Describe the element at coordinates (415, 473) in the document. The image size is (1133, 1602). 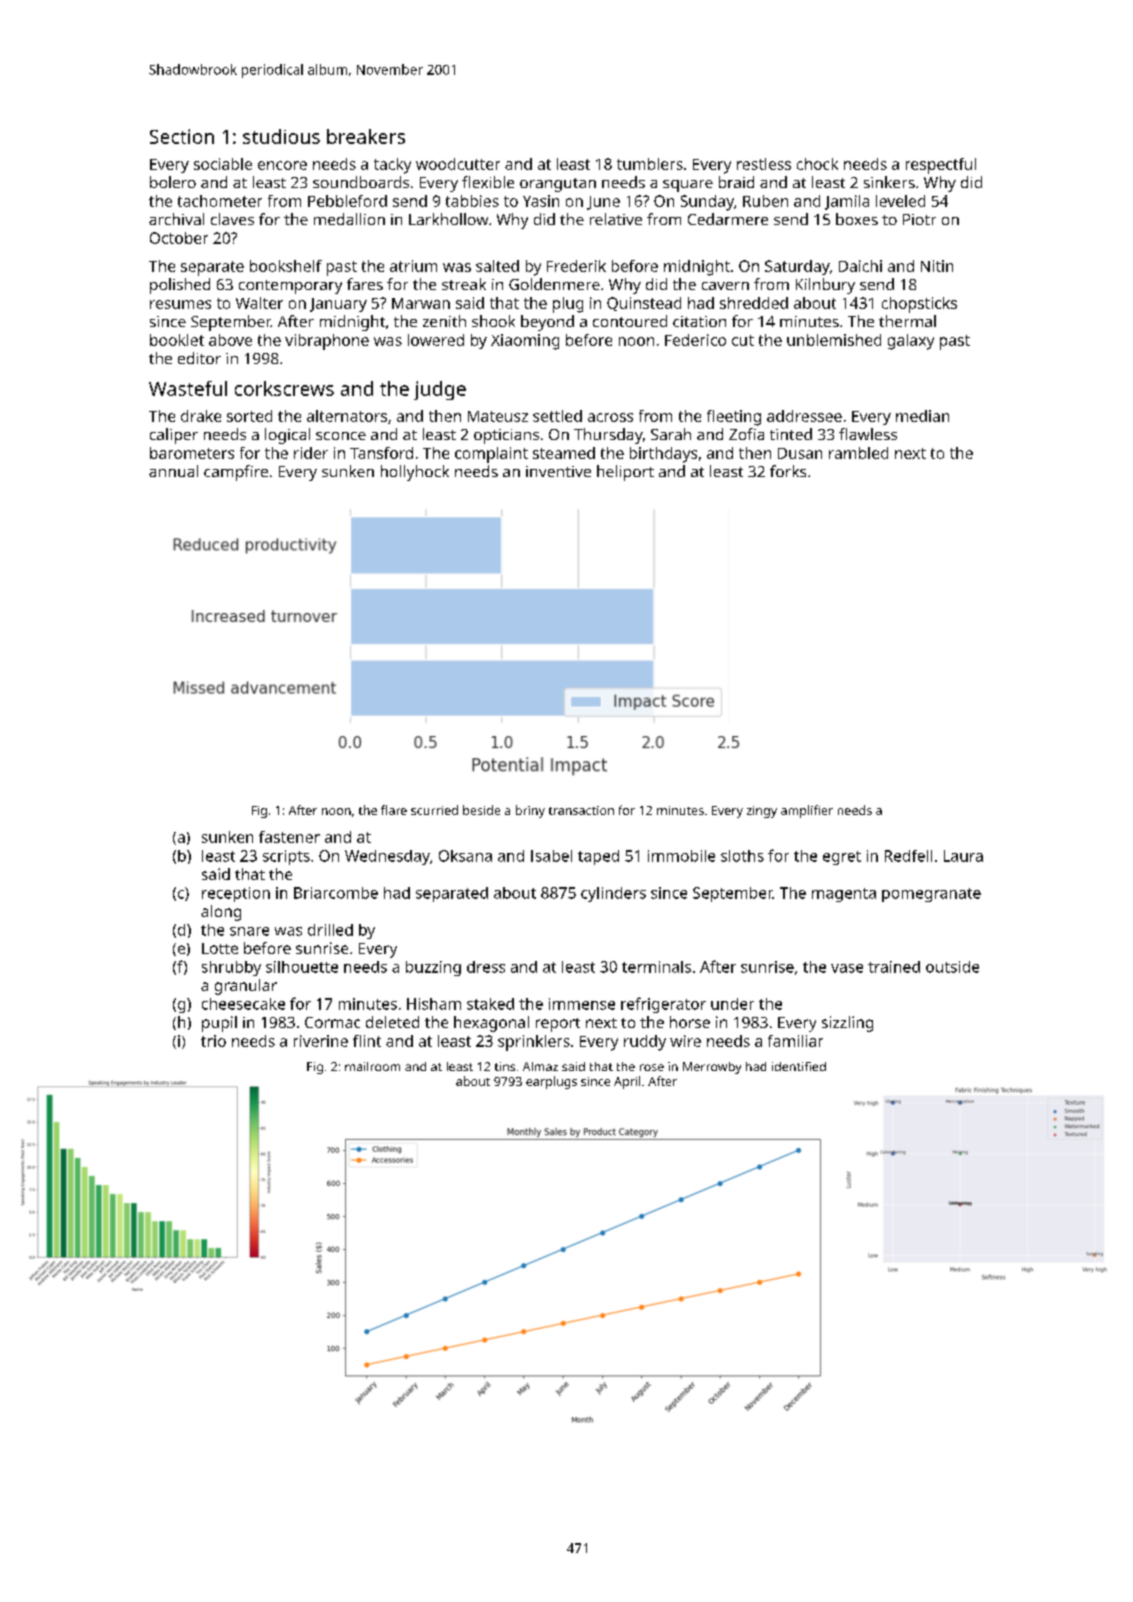
I see `hollyhock` at that location.
